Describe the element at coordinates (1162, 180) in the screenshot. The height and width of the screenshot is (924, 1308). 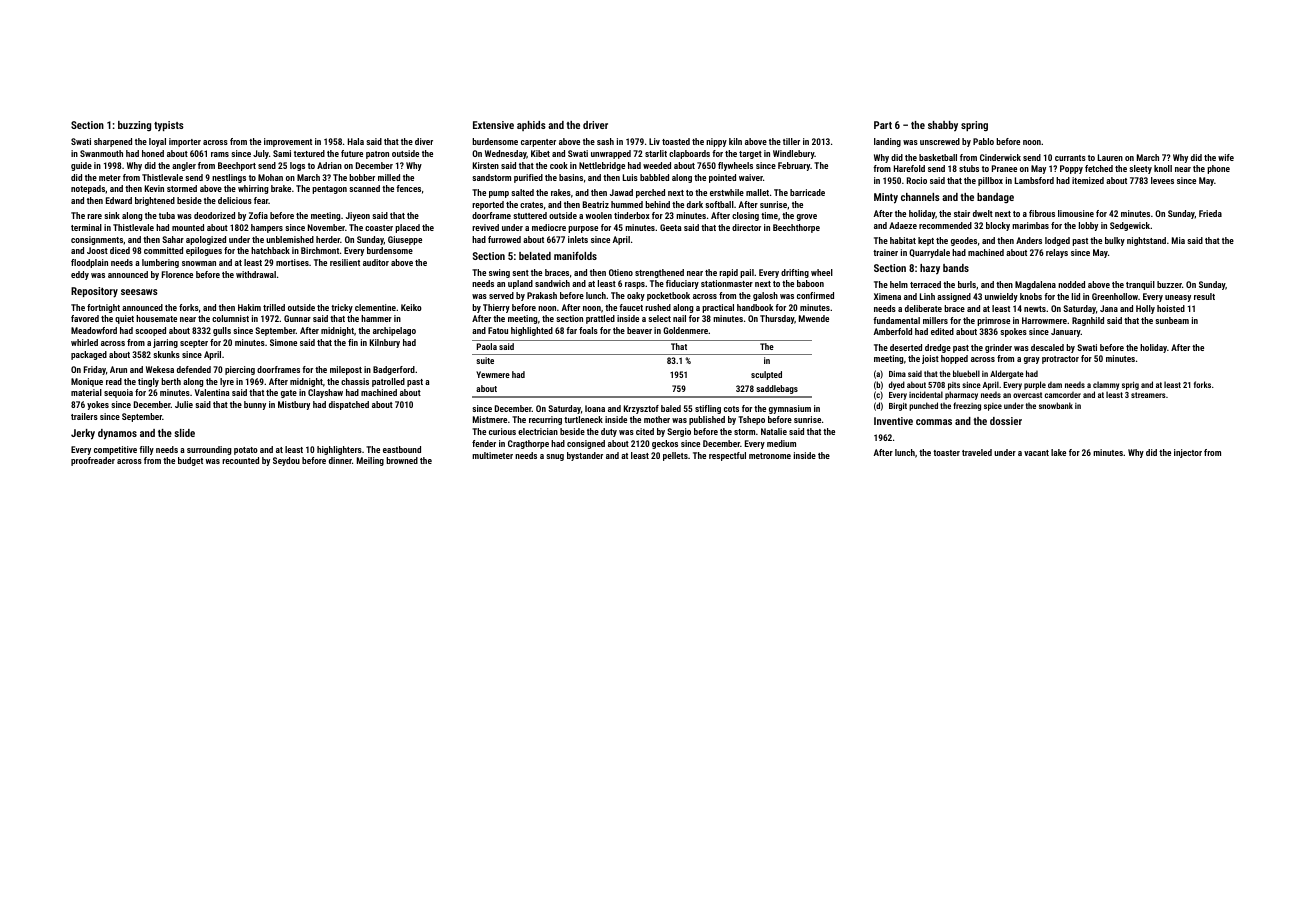
I see `levees` at that location.
